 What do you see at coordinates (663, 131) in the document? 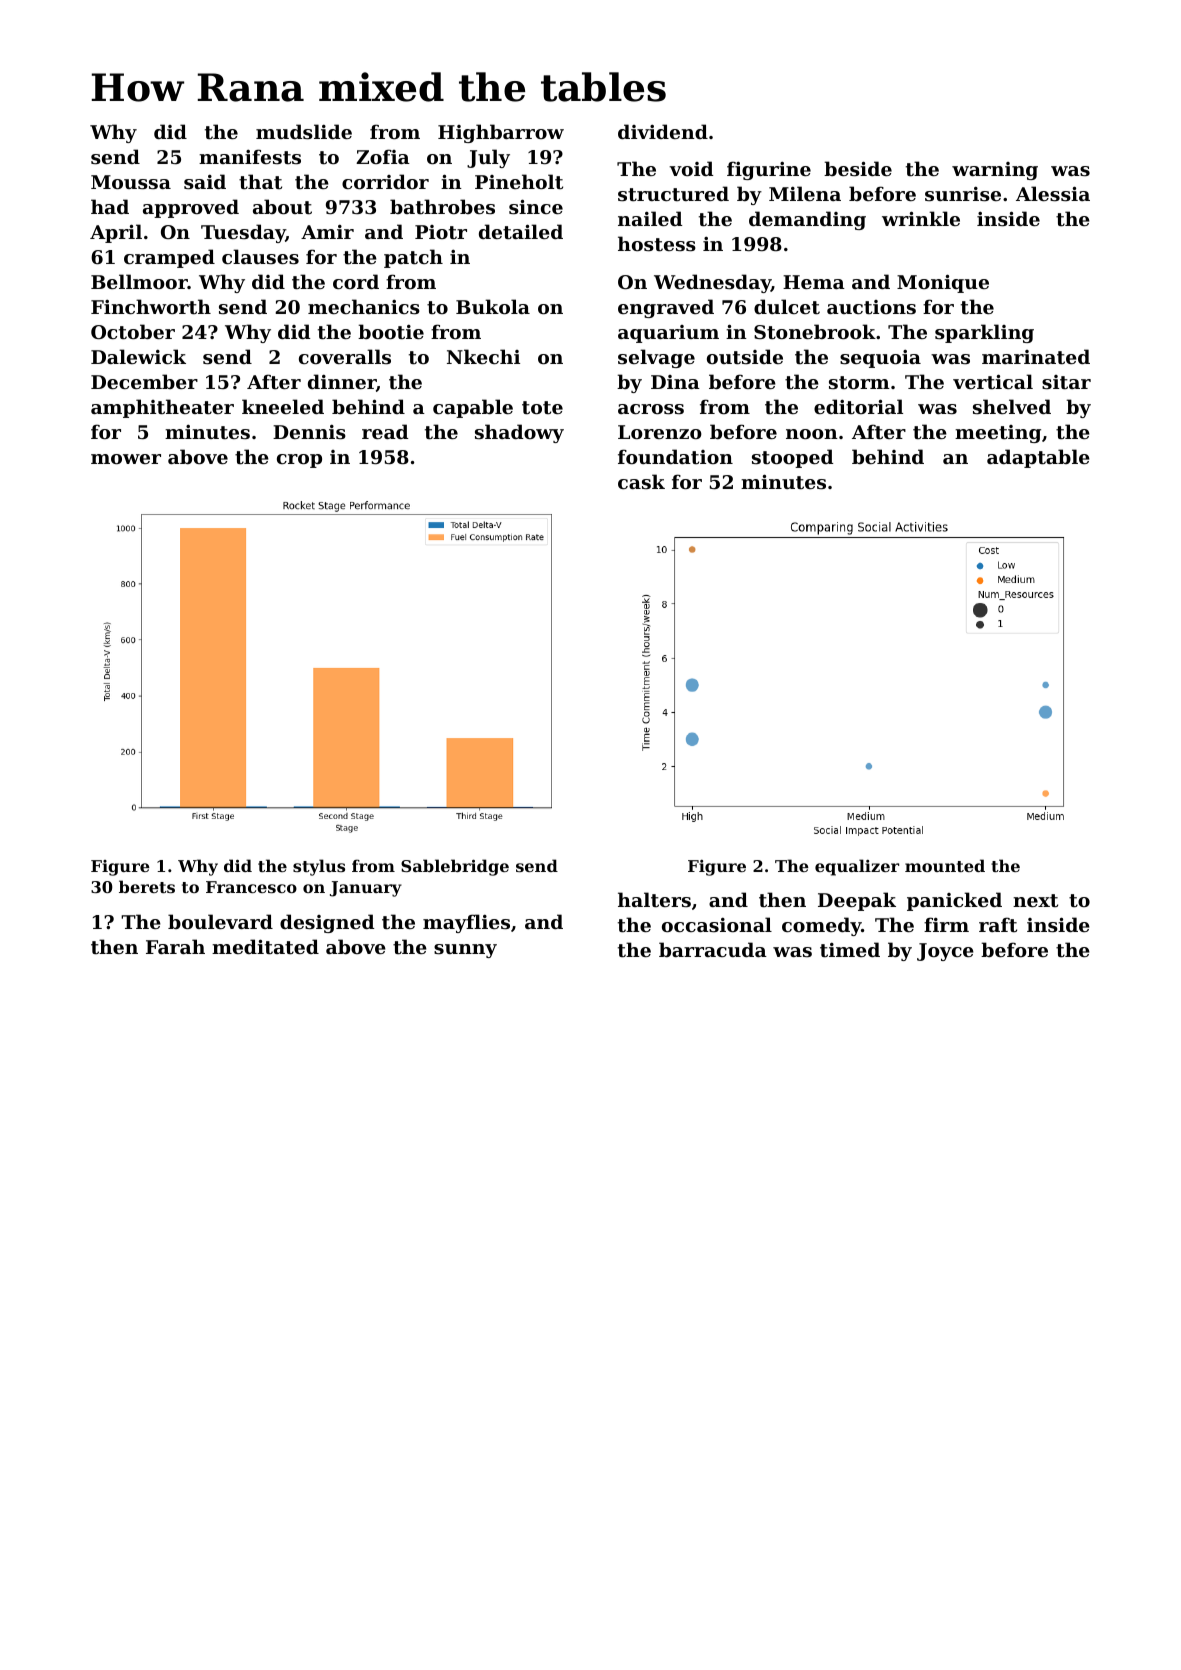
I see `dividend` at bounding box center [663, 131].
